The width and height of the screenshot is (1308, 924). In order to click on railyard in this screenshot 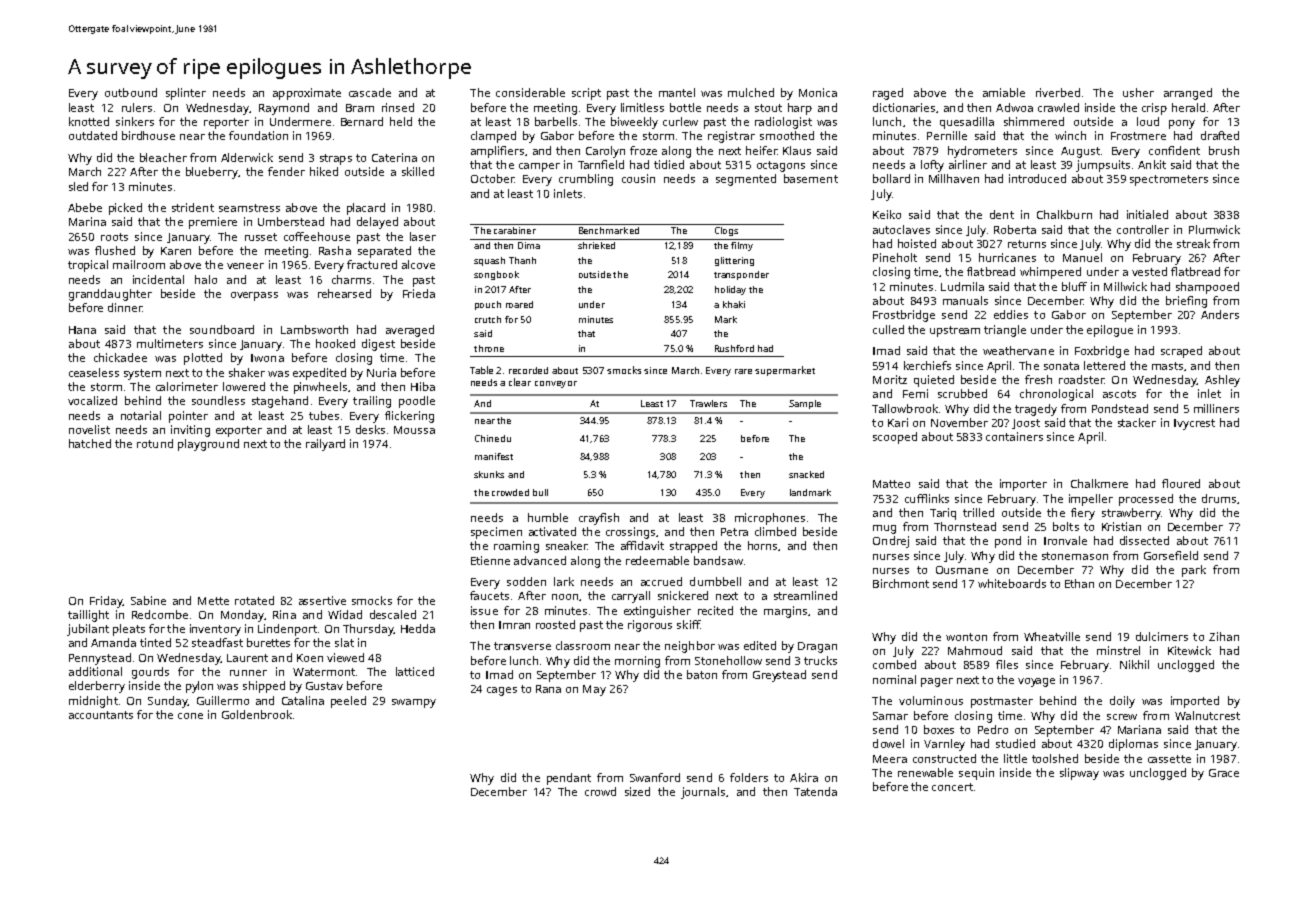, I will do `click(325, 445)`.
